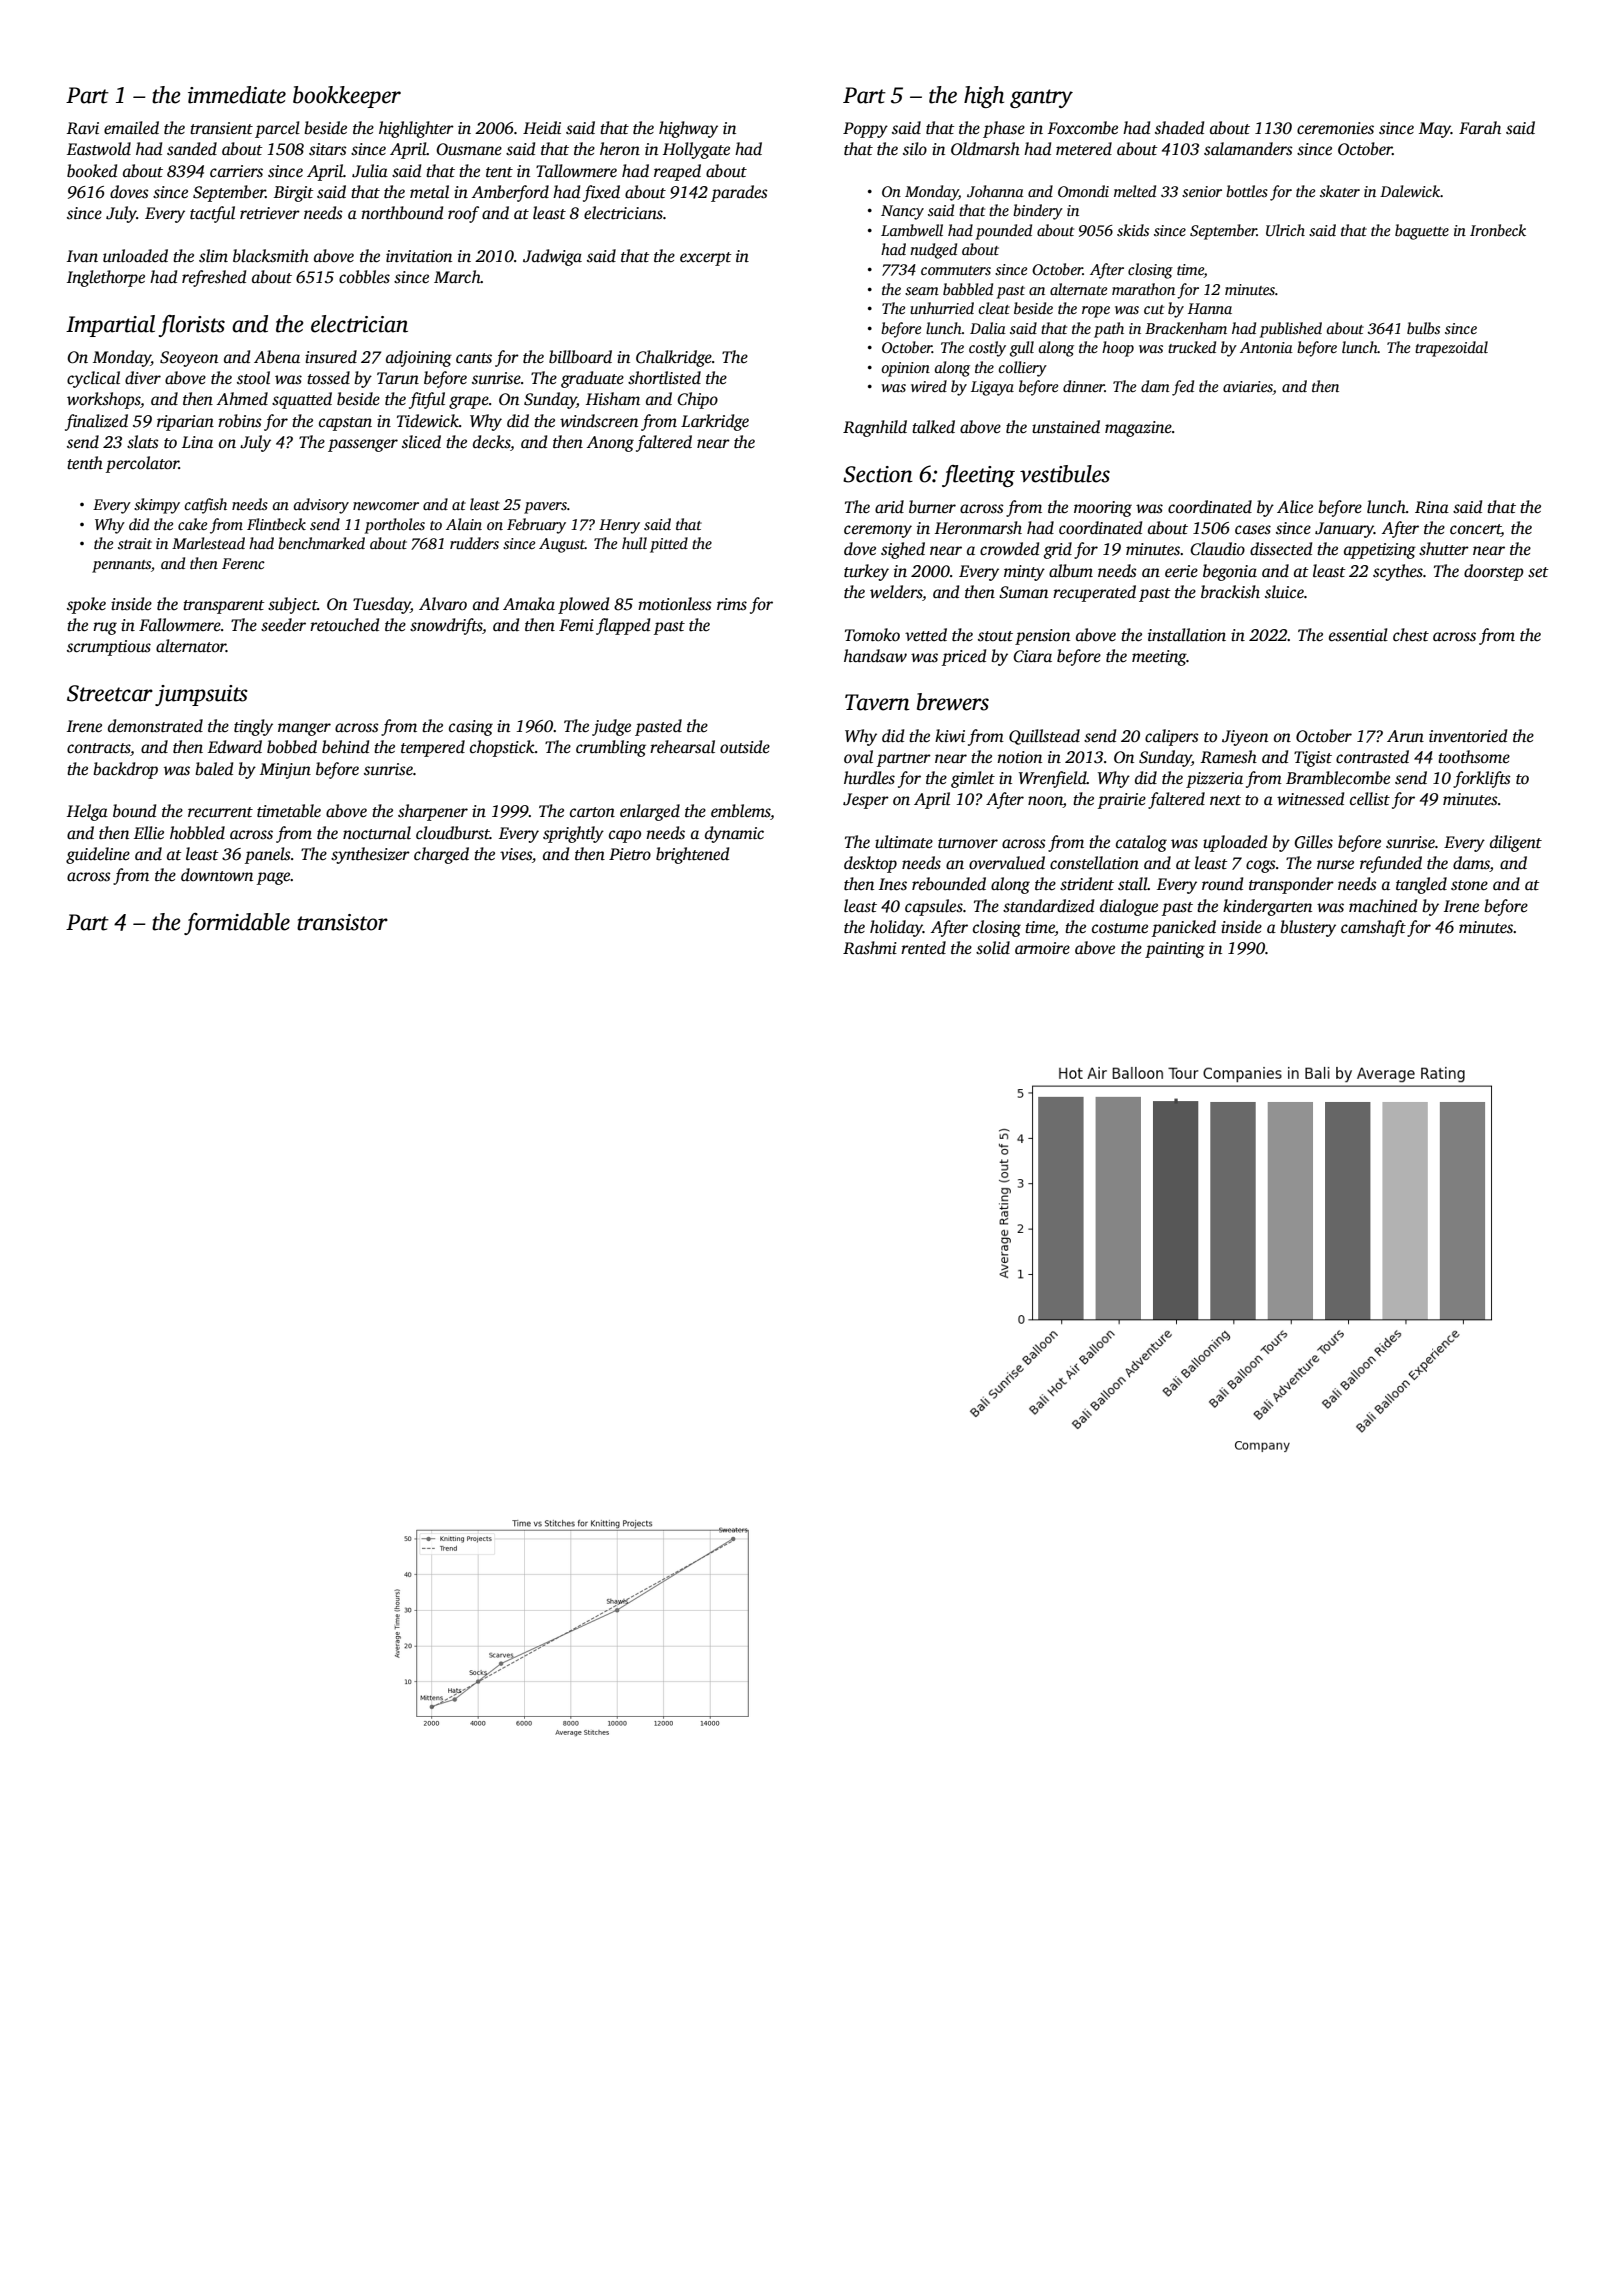  I want to click on forklifts, so click(1482, 779).
